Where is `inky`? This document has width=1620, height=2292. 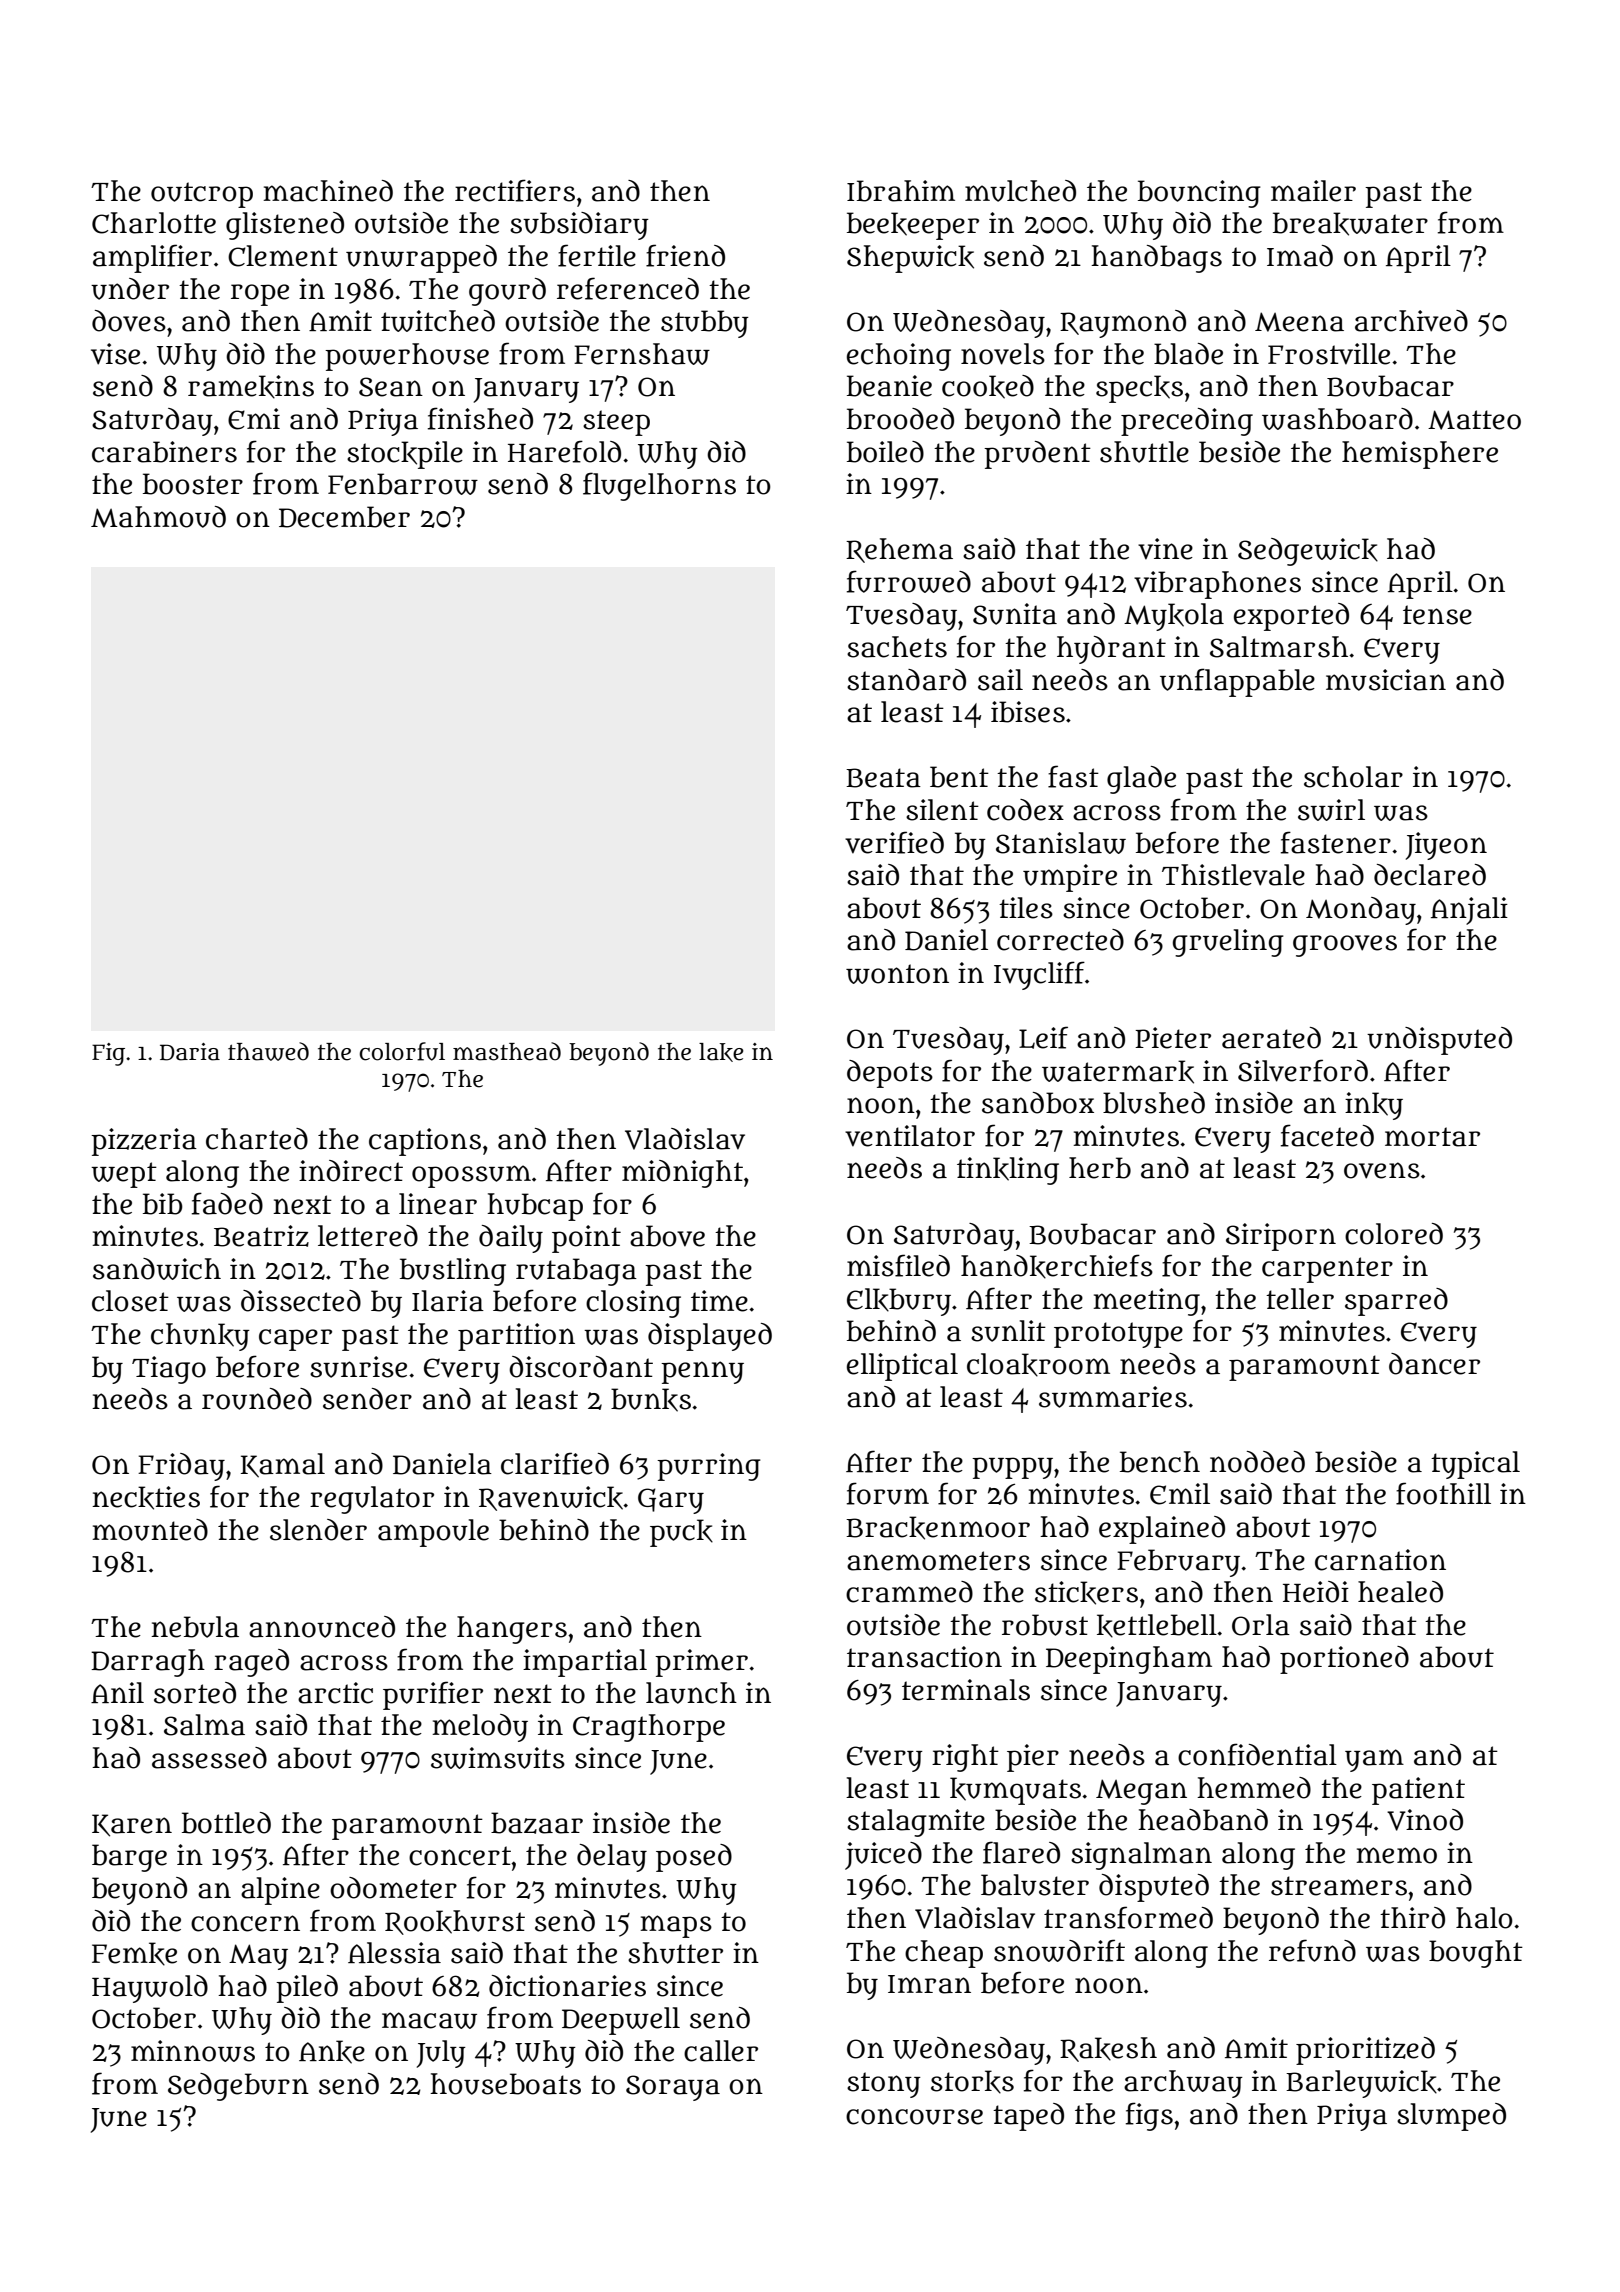 inky is located at coordinates (1374, 1106).
